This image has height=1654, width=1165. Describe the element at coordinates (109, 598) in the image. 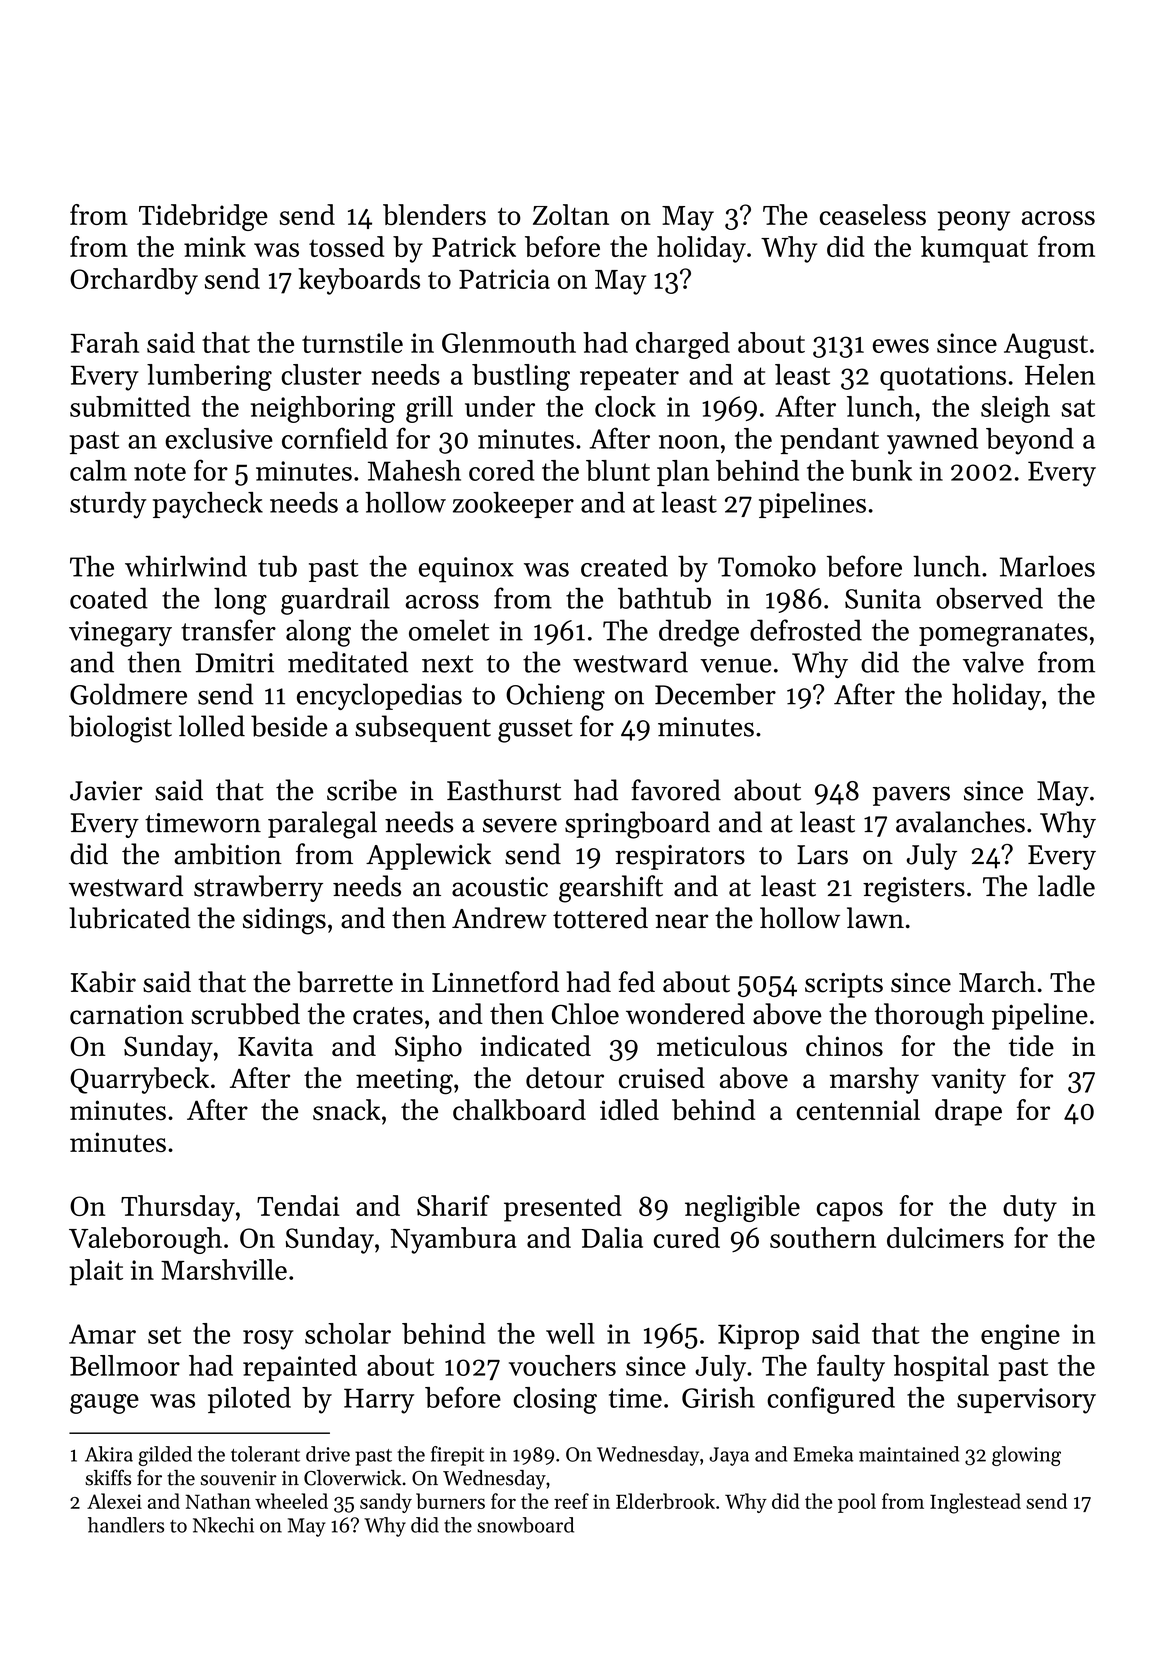

I see `coated` at that location.
